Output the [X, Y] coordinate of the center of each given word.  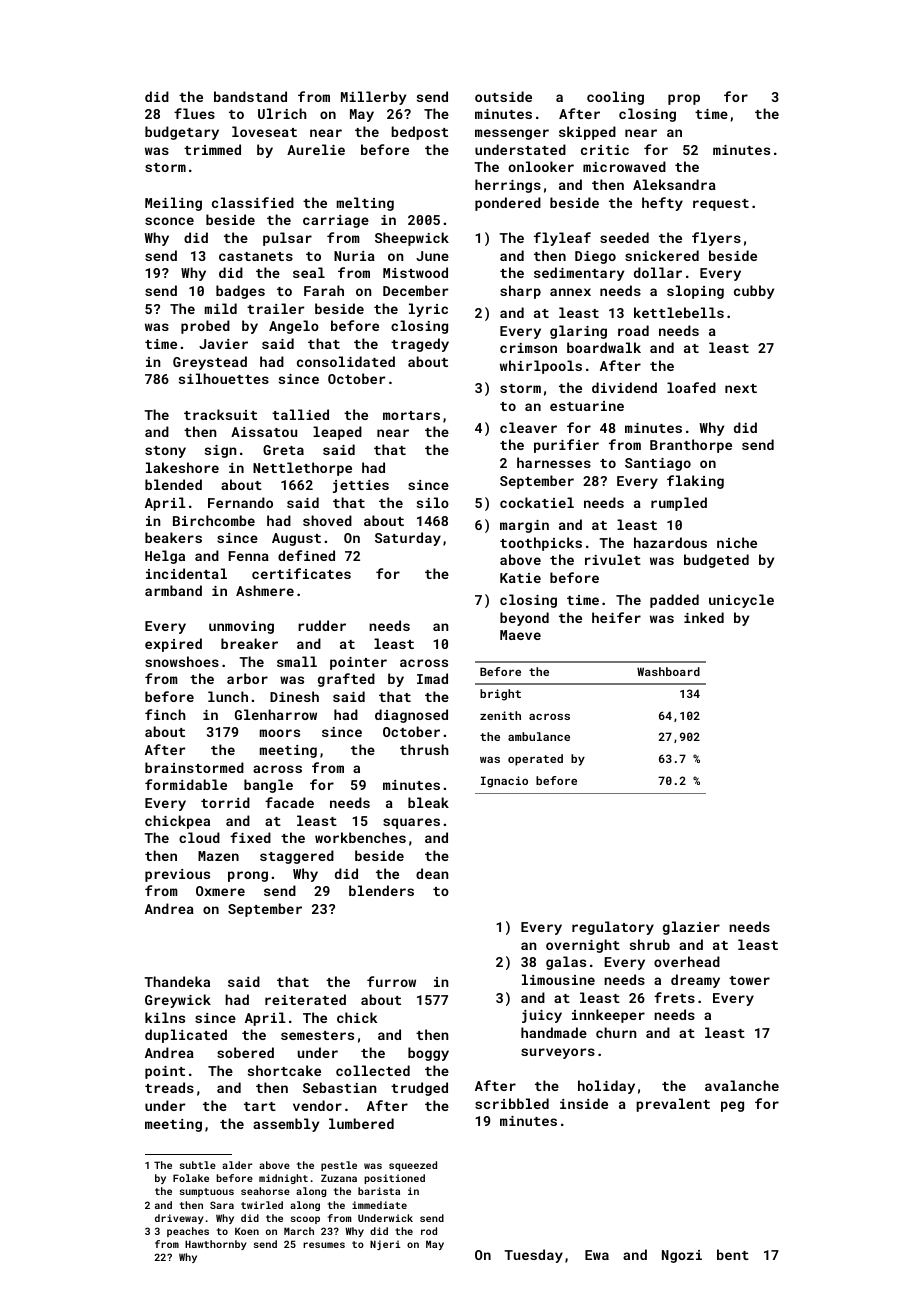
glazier [691, 928]
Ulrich [282, 113]
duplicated [186, 1036]
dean [432, 873]
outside [503, 96]
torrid [225, 802]
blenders [381, 890]
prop [684, 99]
